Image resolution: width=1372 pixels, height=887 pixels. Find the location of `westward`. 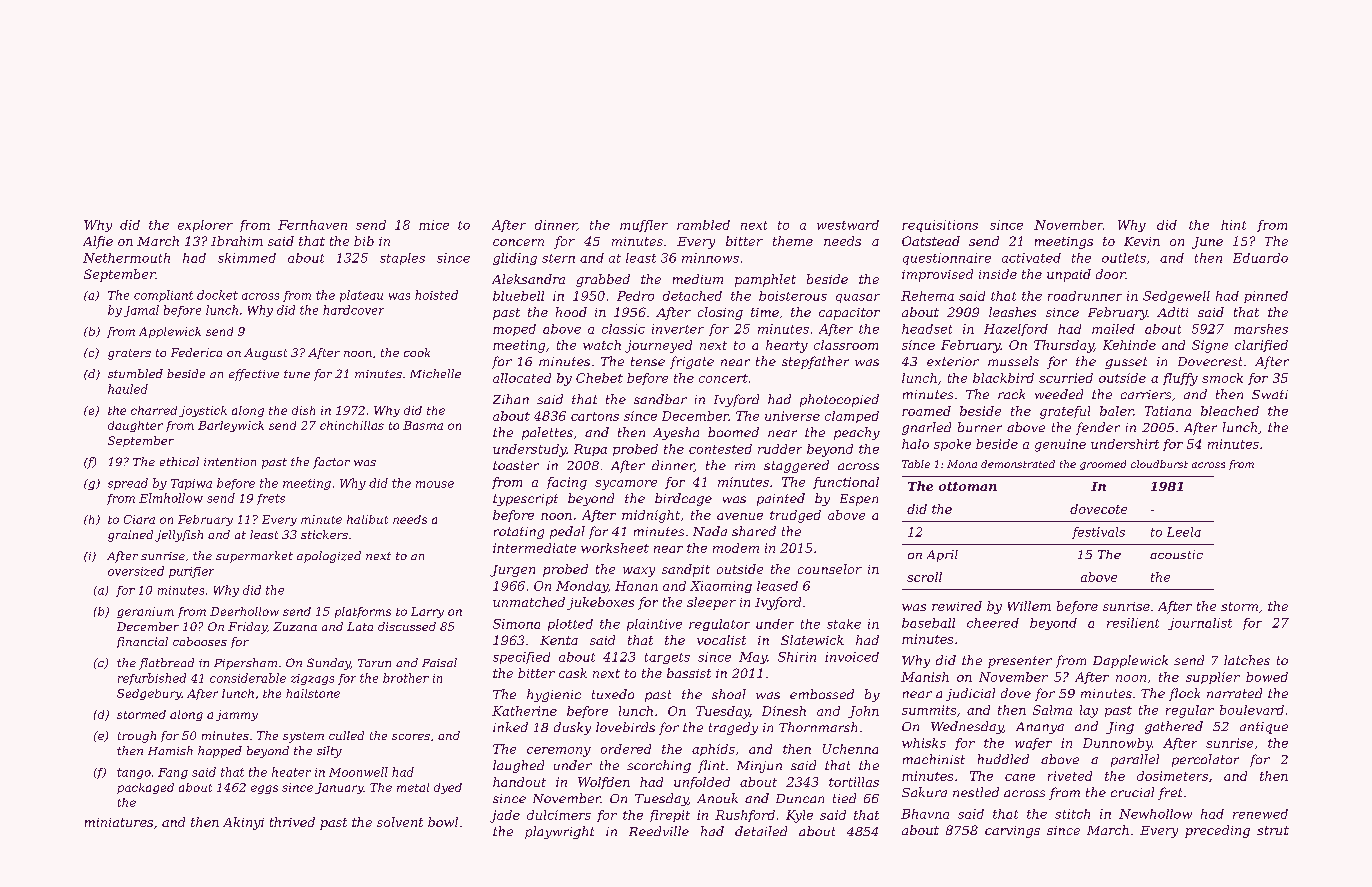

westward is located at coordinates (848, 225).
